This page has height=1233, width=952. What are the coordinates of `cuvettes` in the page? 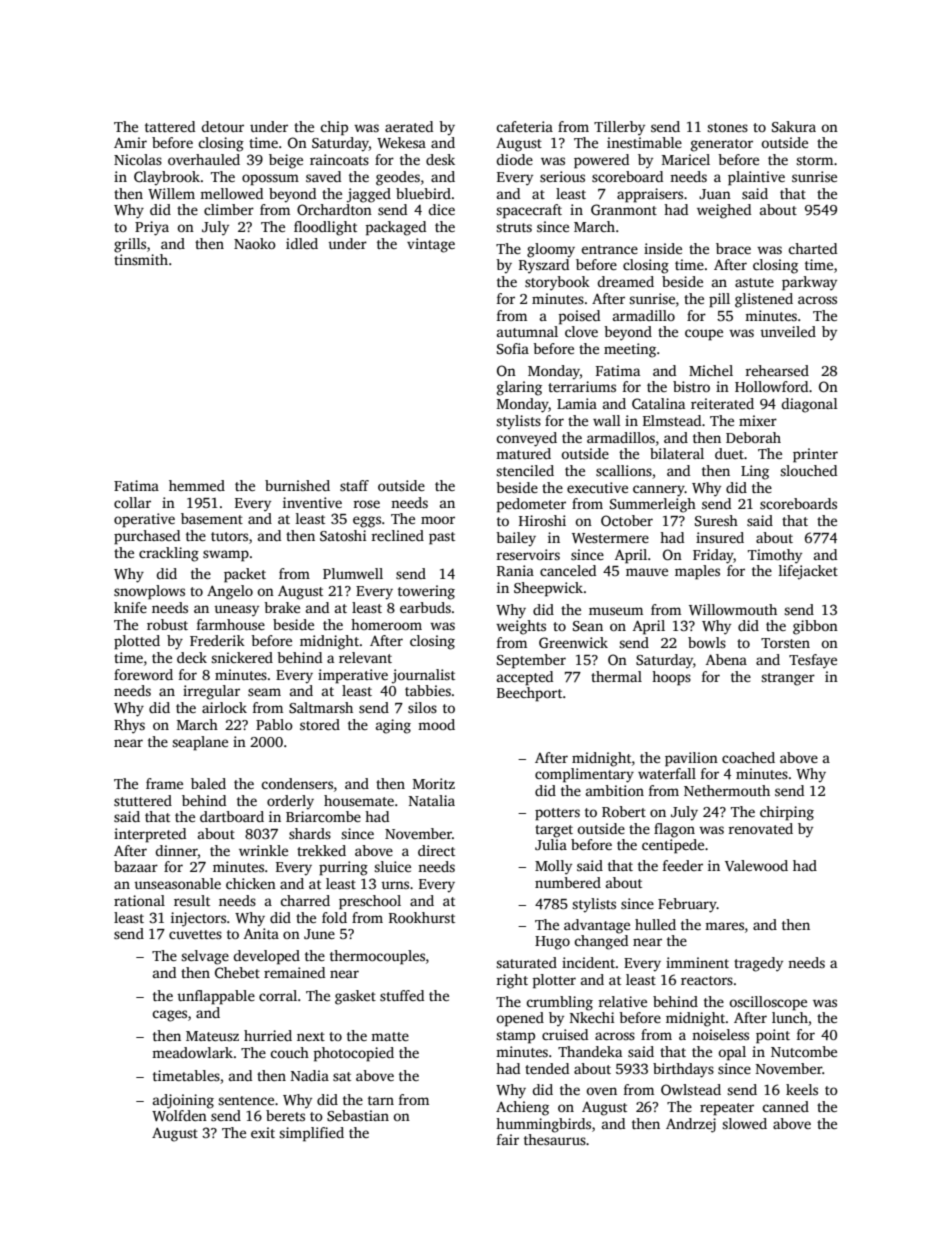 It's located at (195, 934).
